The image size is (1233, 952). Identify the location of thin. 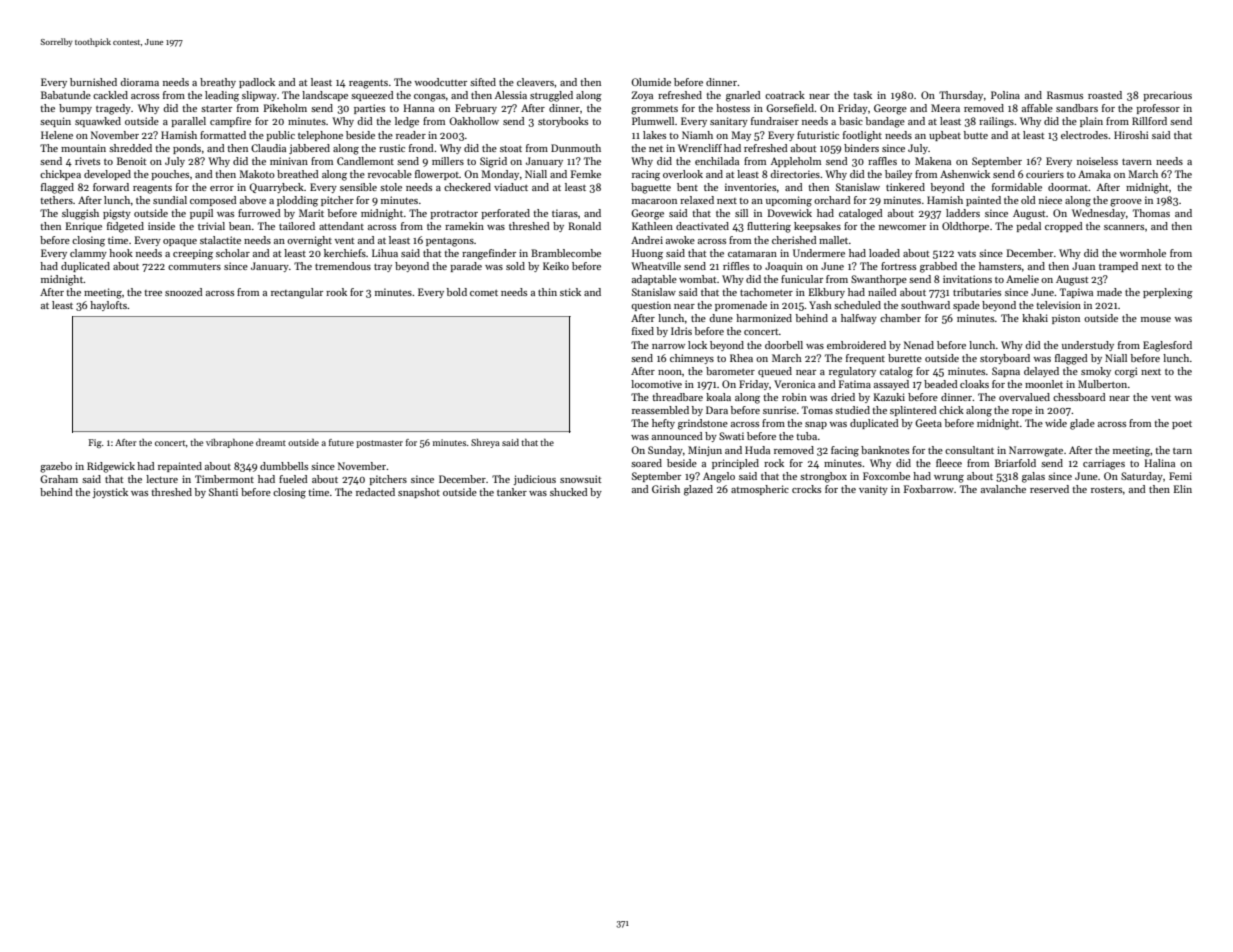
(547, 292).
